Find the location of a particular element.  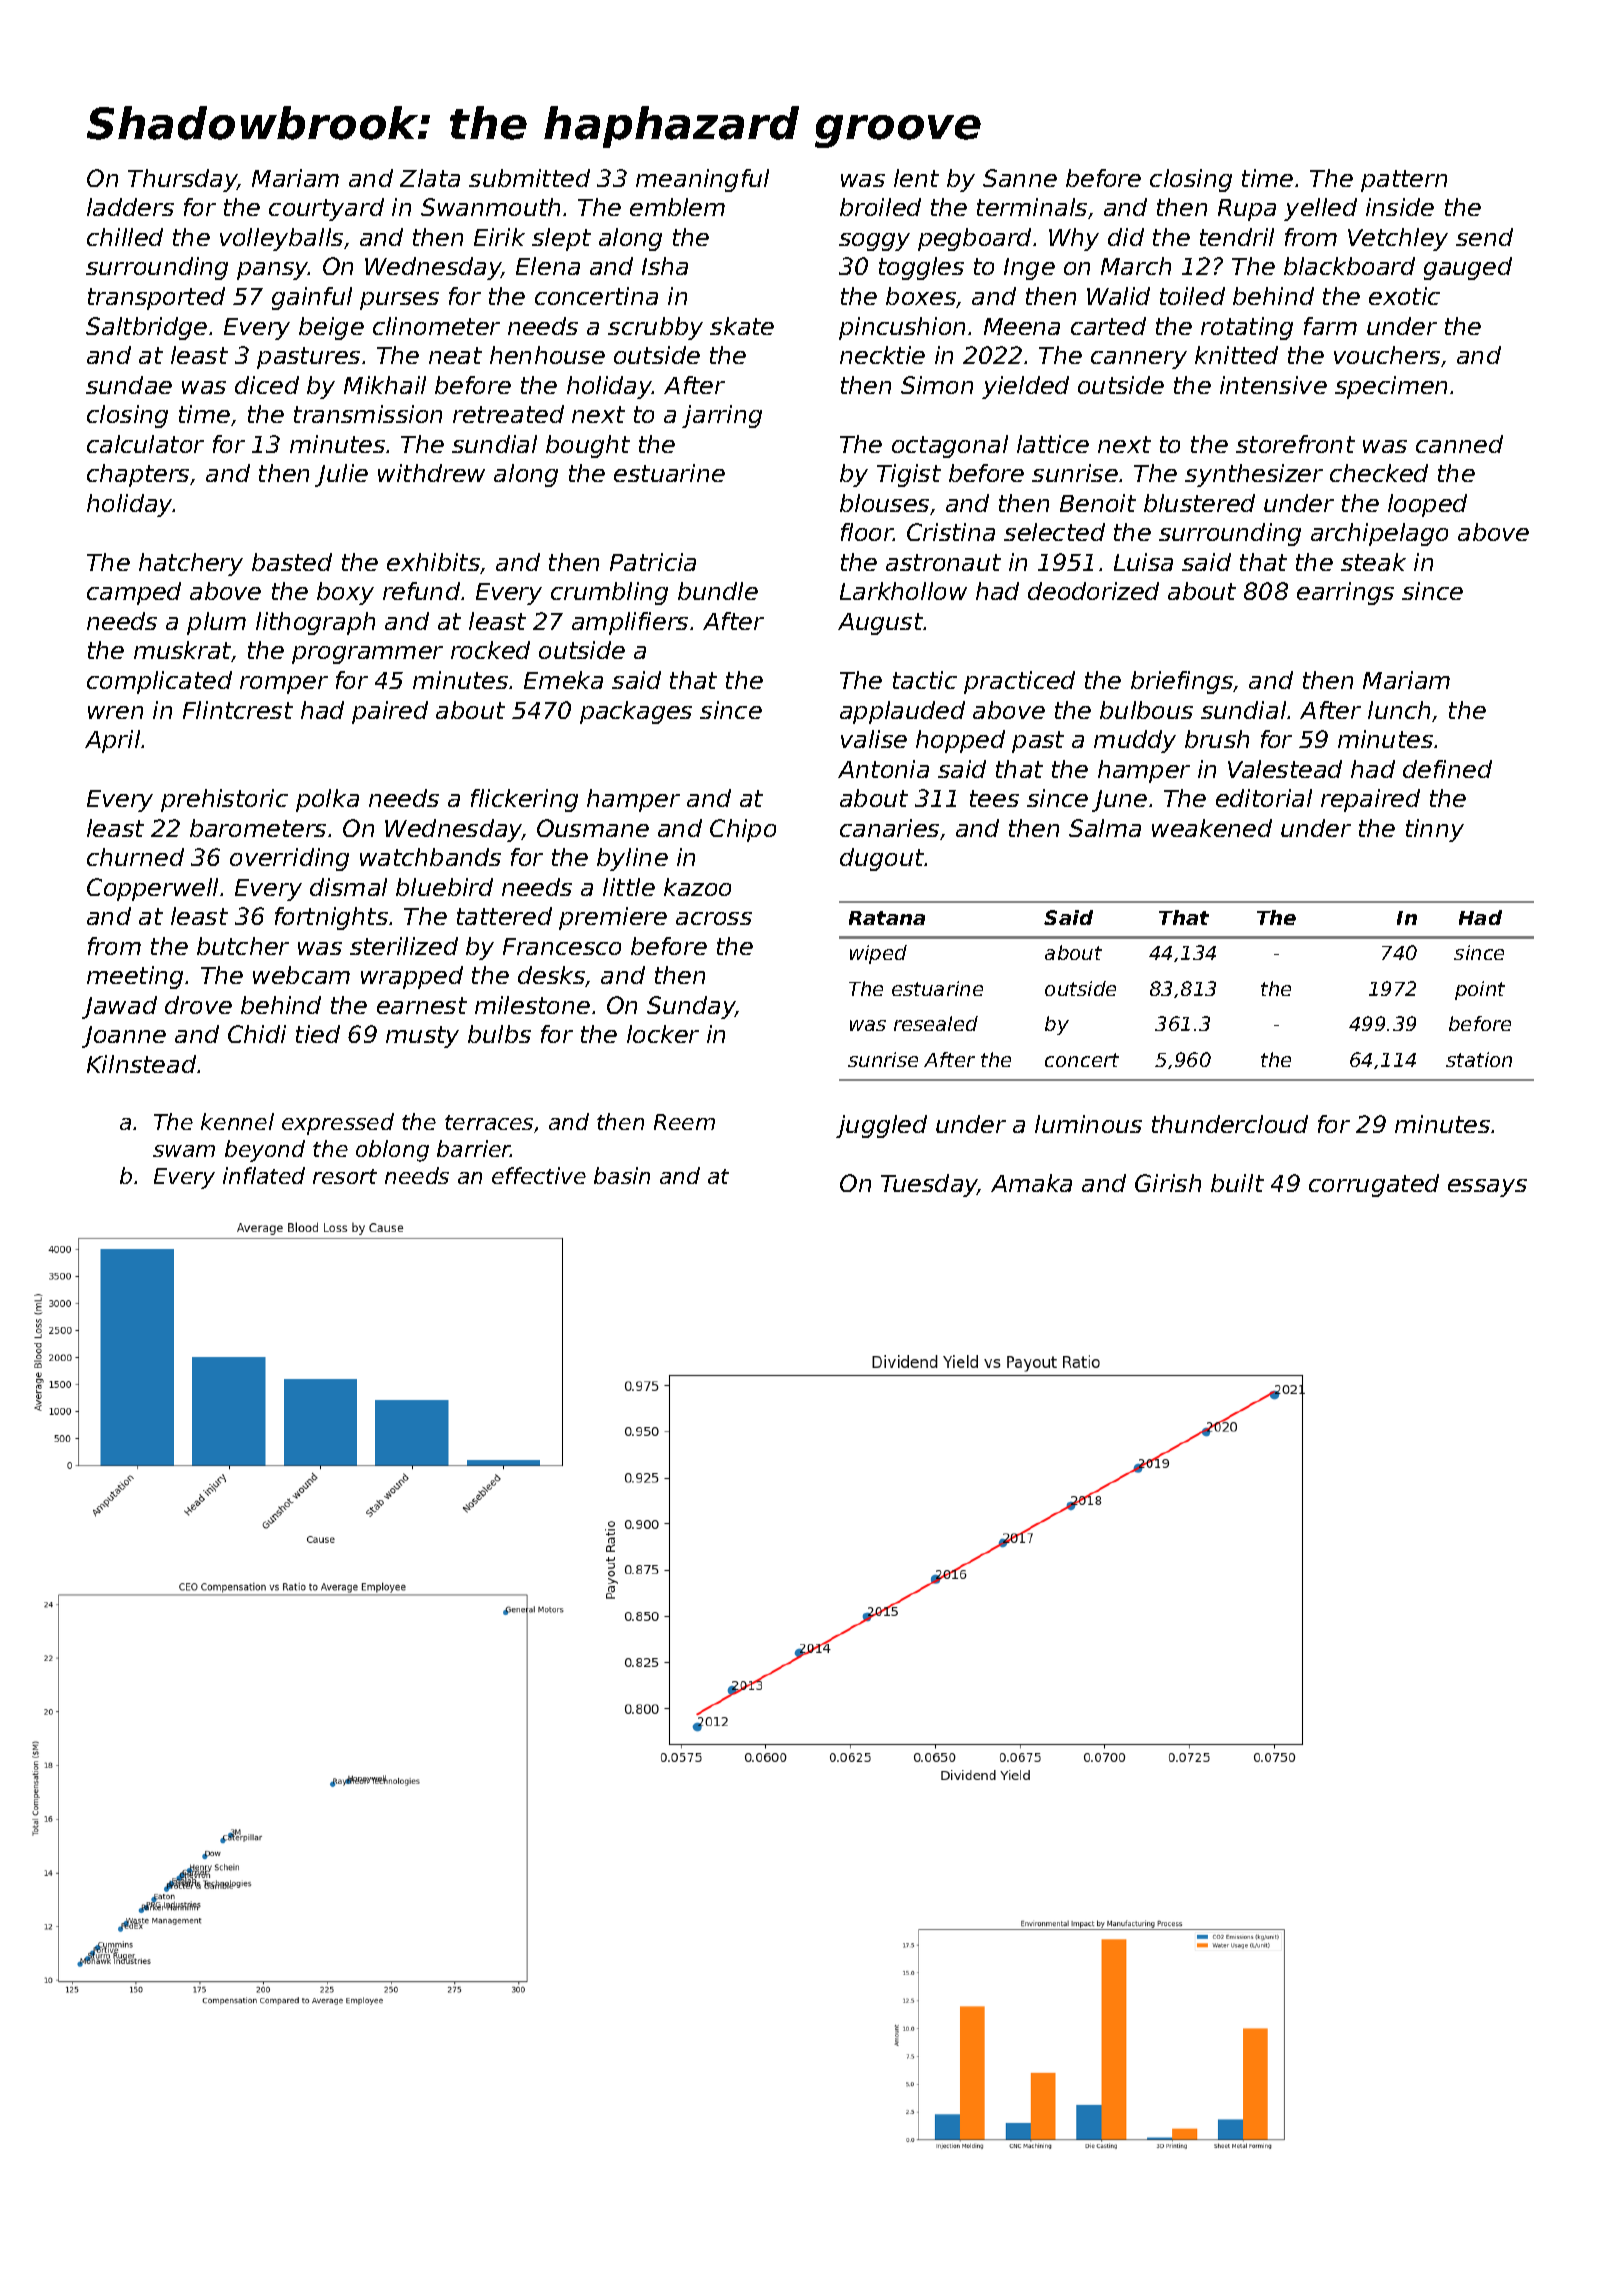

polka is located at coordinates (327, 800).
